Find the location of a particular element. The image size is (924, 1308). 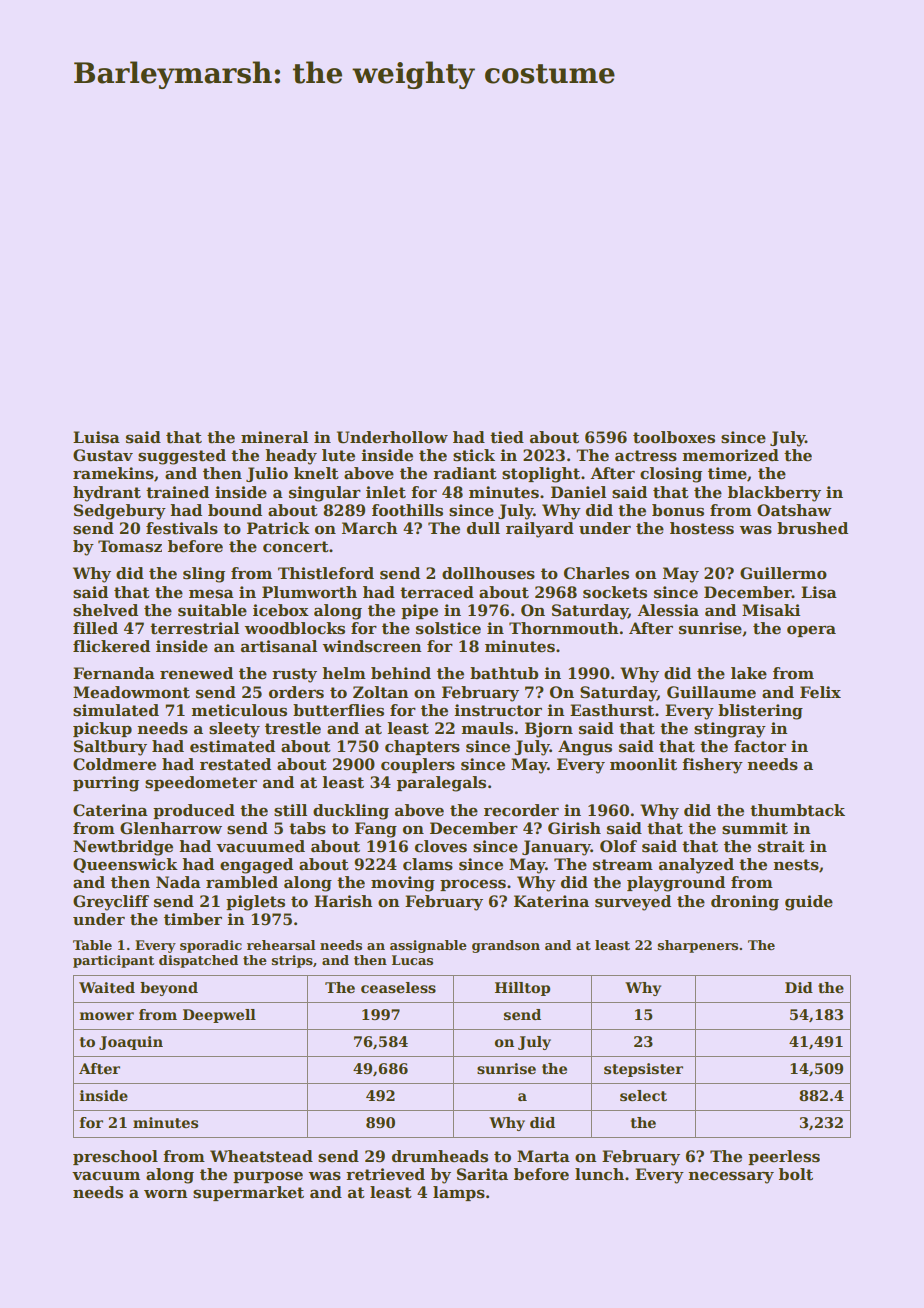

filled is located at coordinates (95, 628).
